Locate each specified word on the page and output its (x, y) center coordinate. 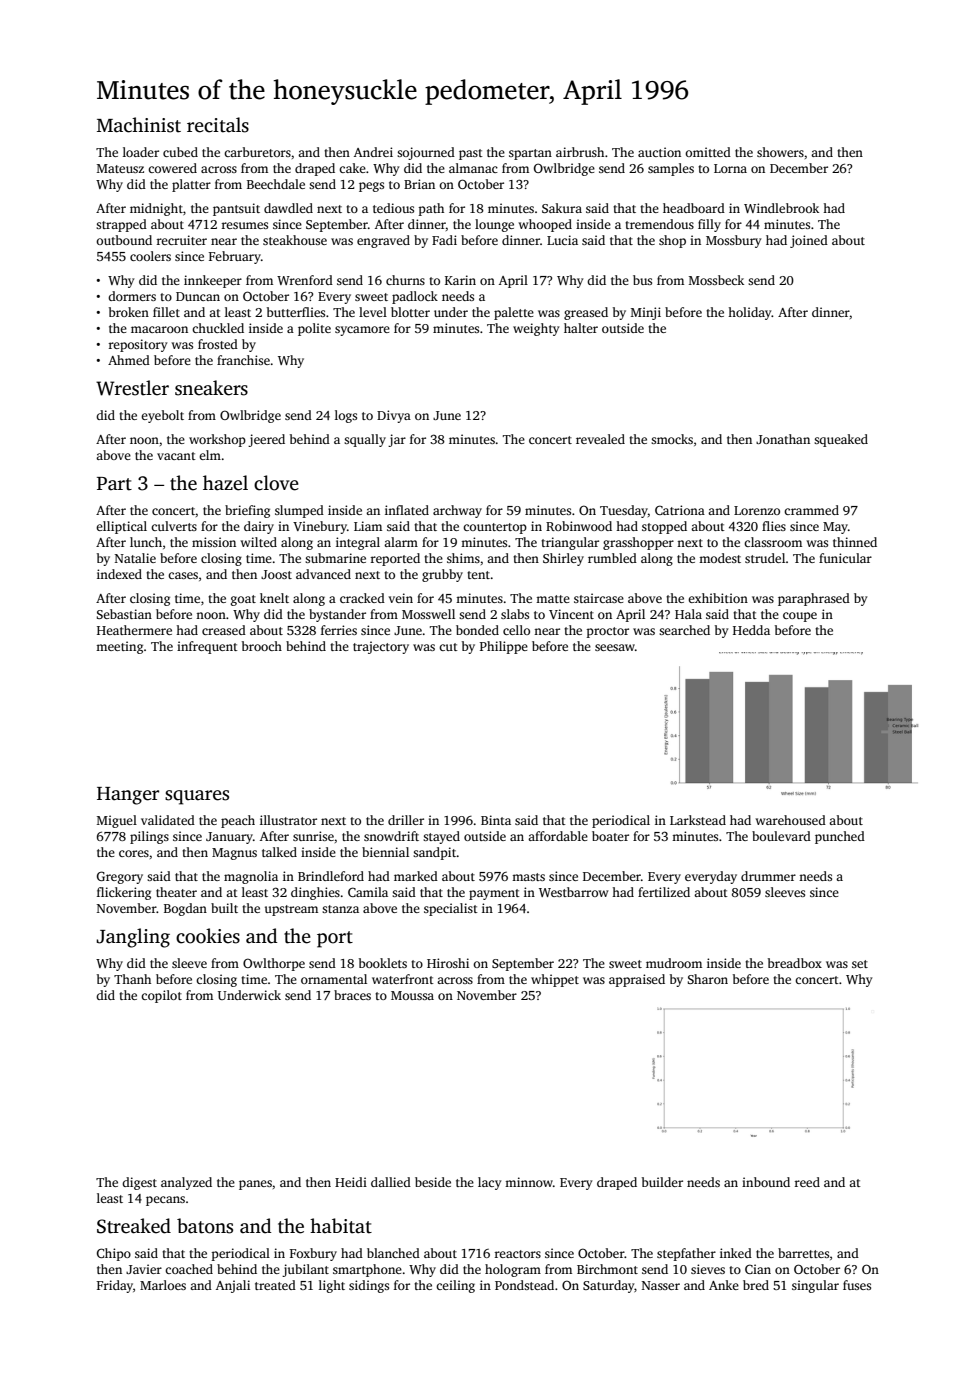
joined (809, 241)
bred (756, 1285)
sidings (369, 1286)
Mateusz (120, 168)
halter (581, 328)
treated (275, 1285)
